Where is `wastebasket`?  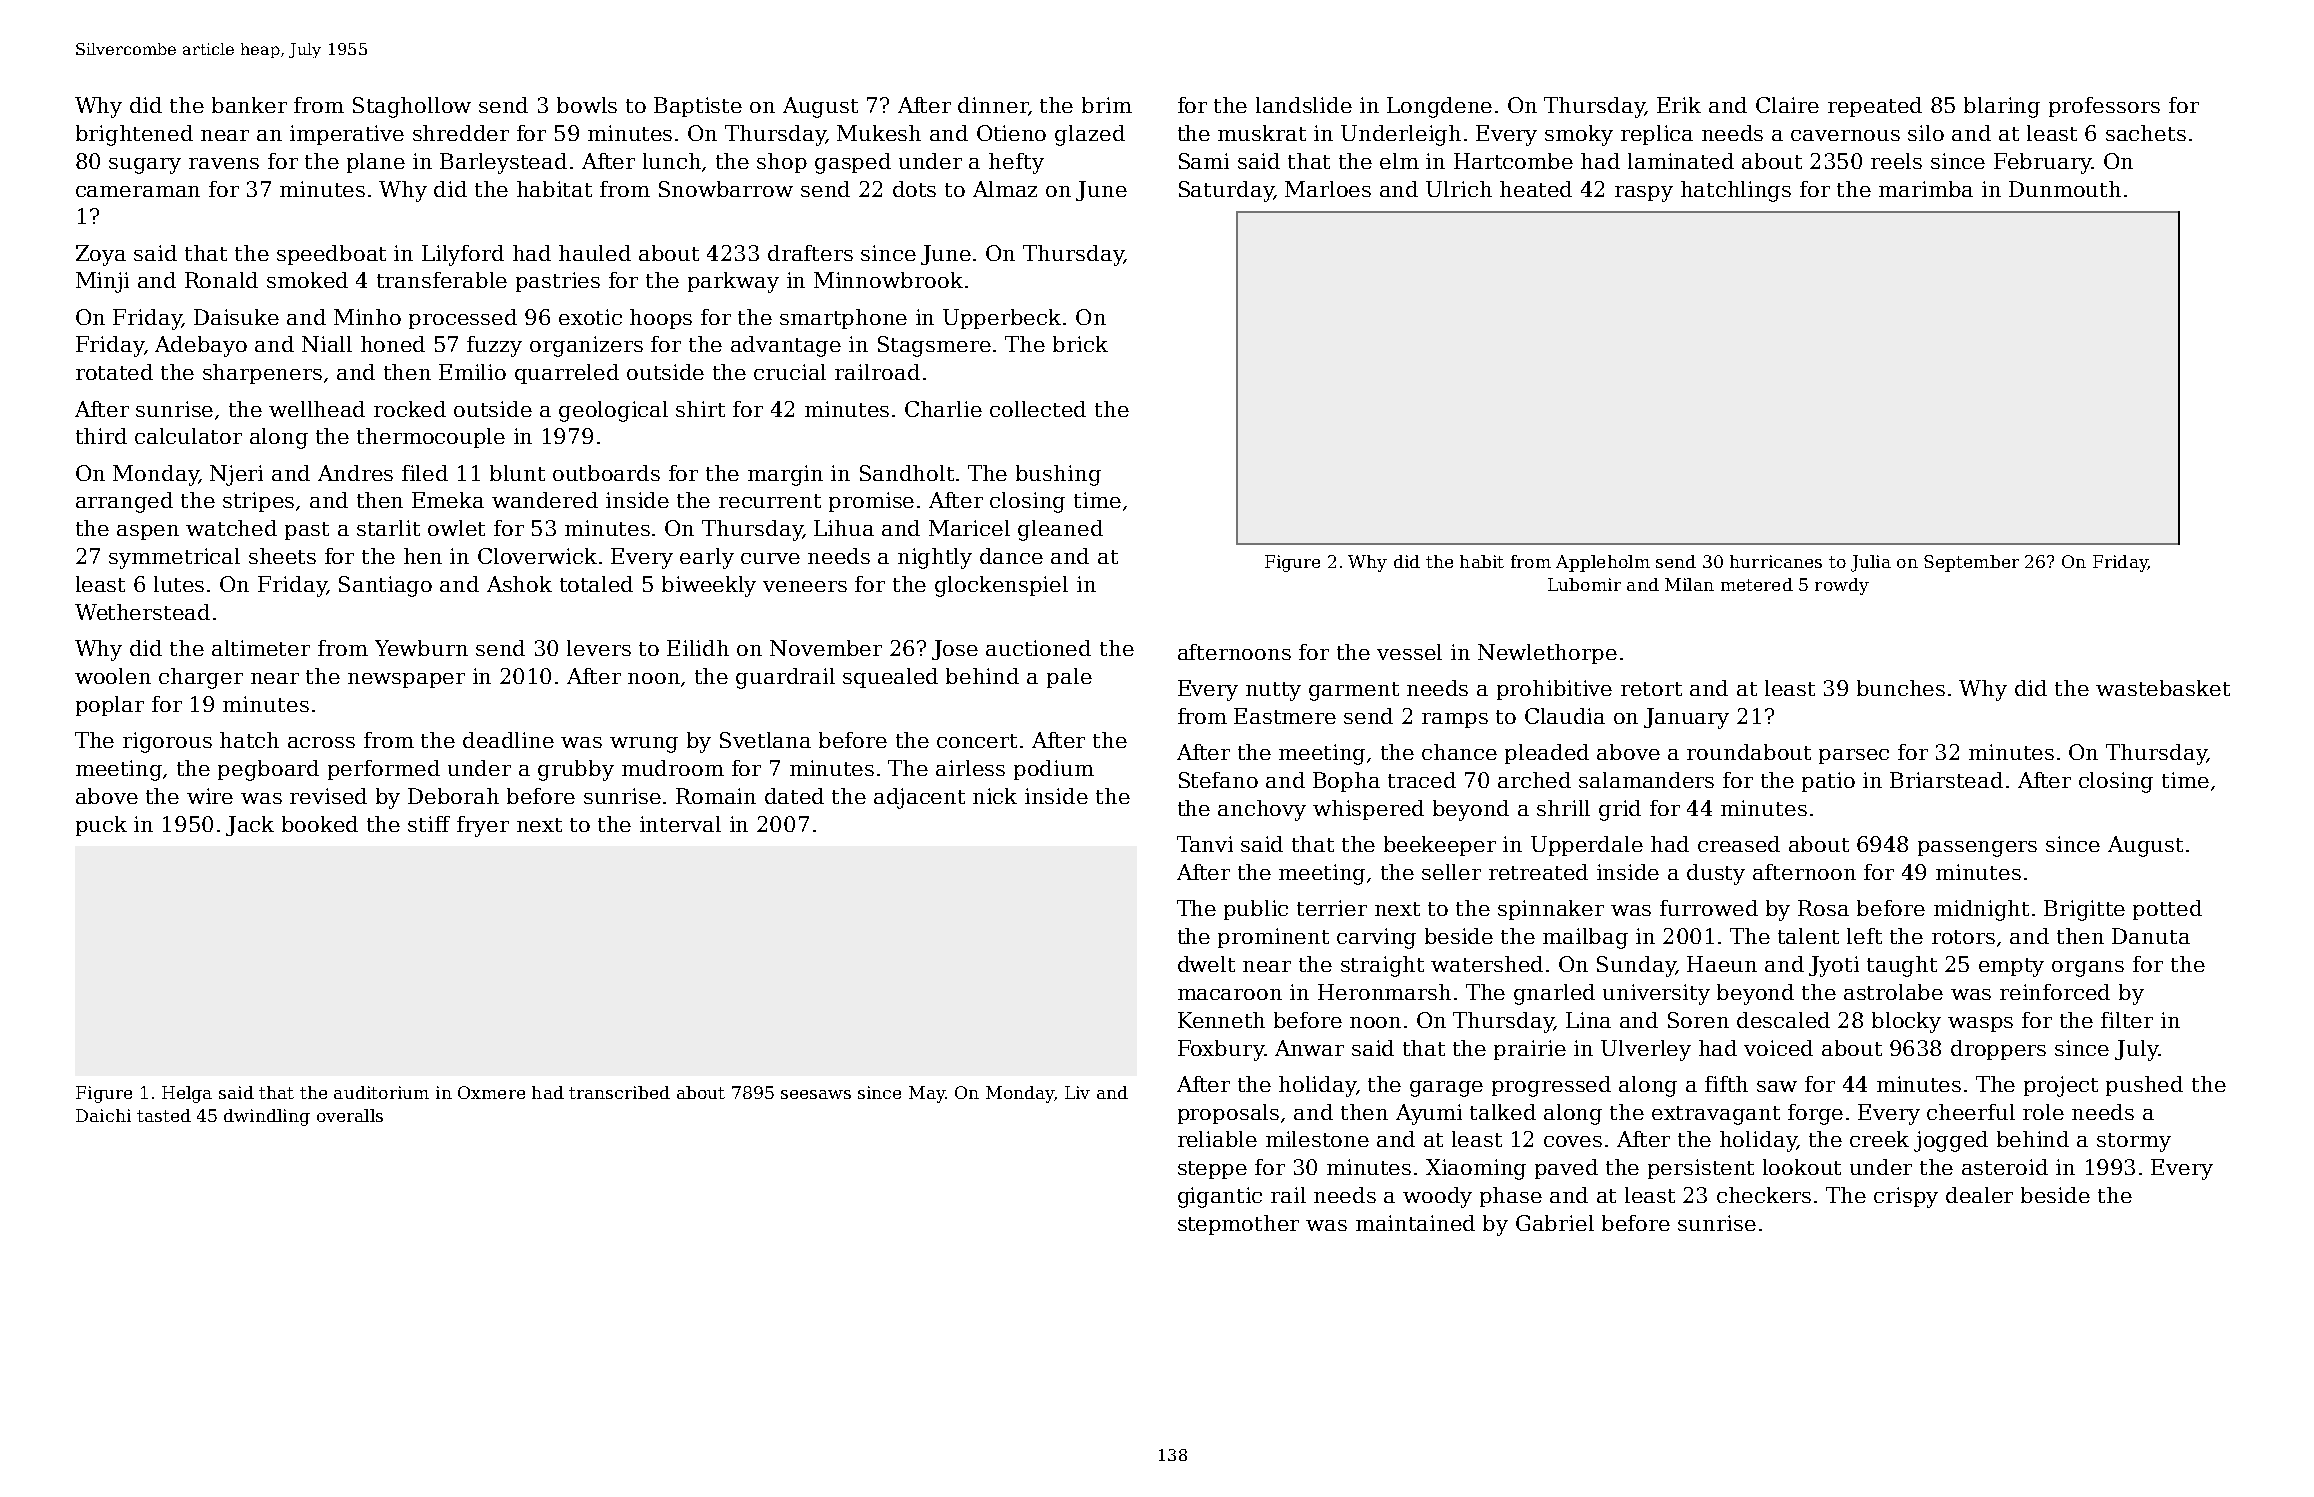
wastebasket is located at coordinates (2163, 688).
